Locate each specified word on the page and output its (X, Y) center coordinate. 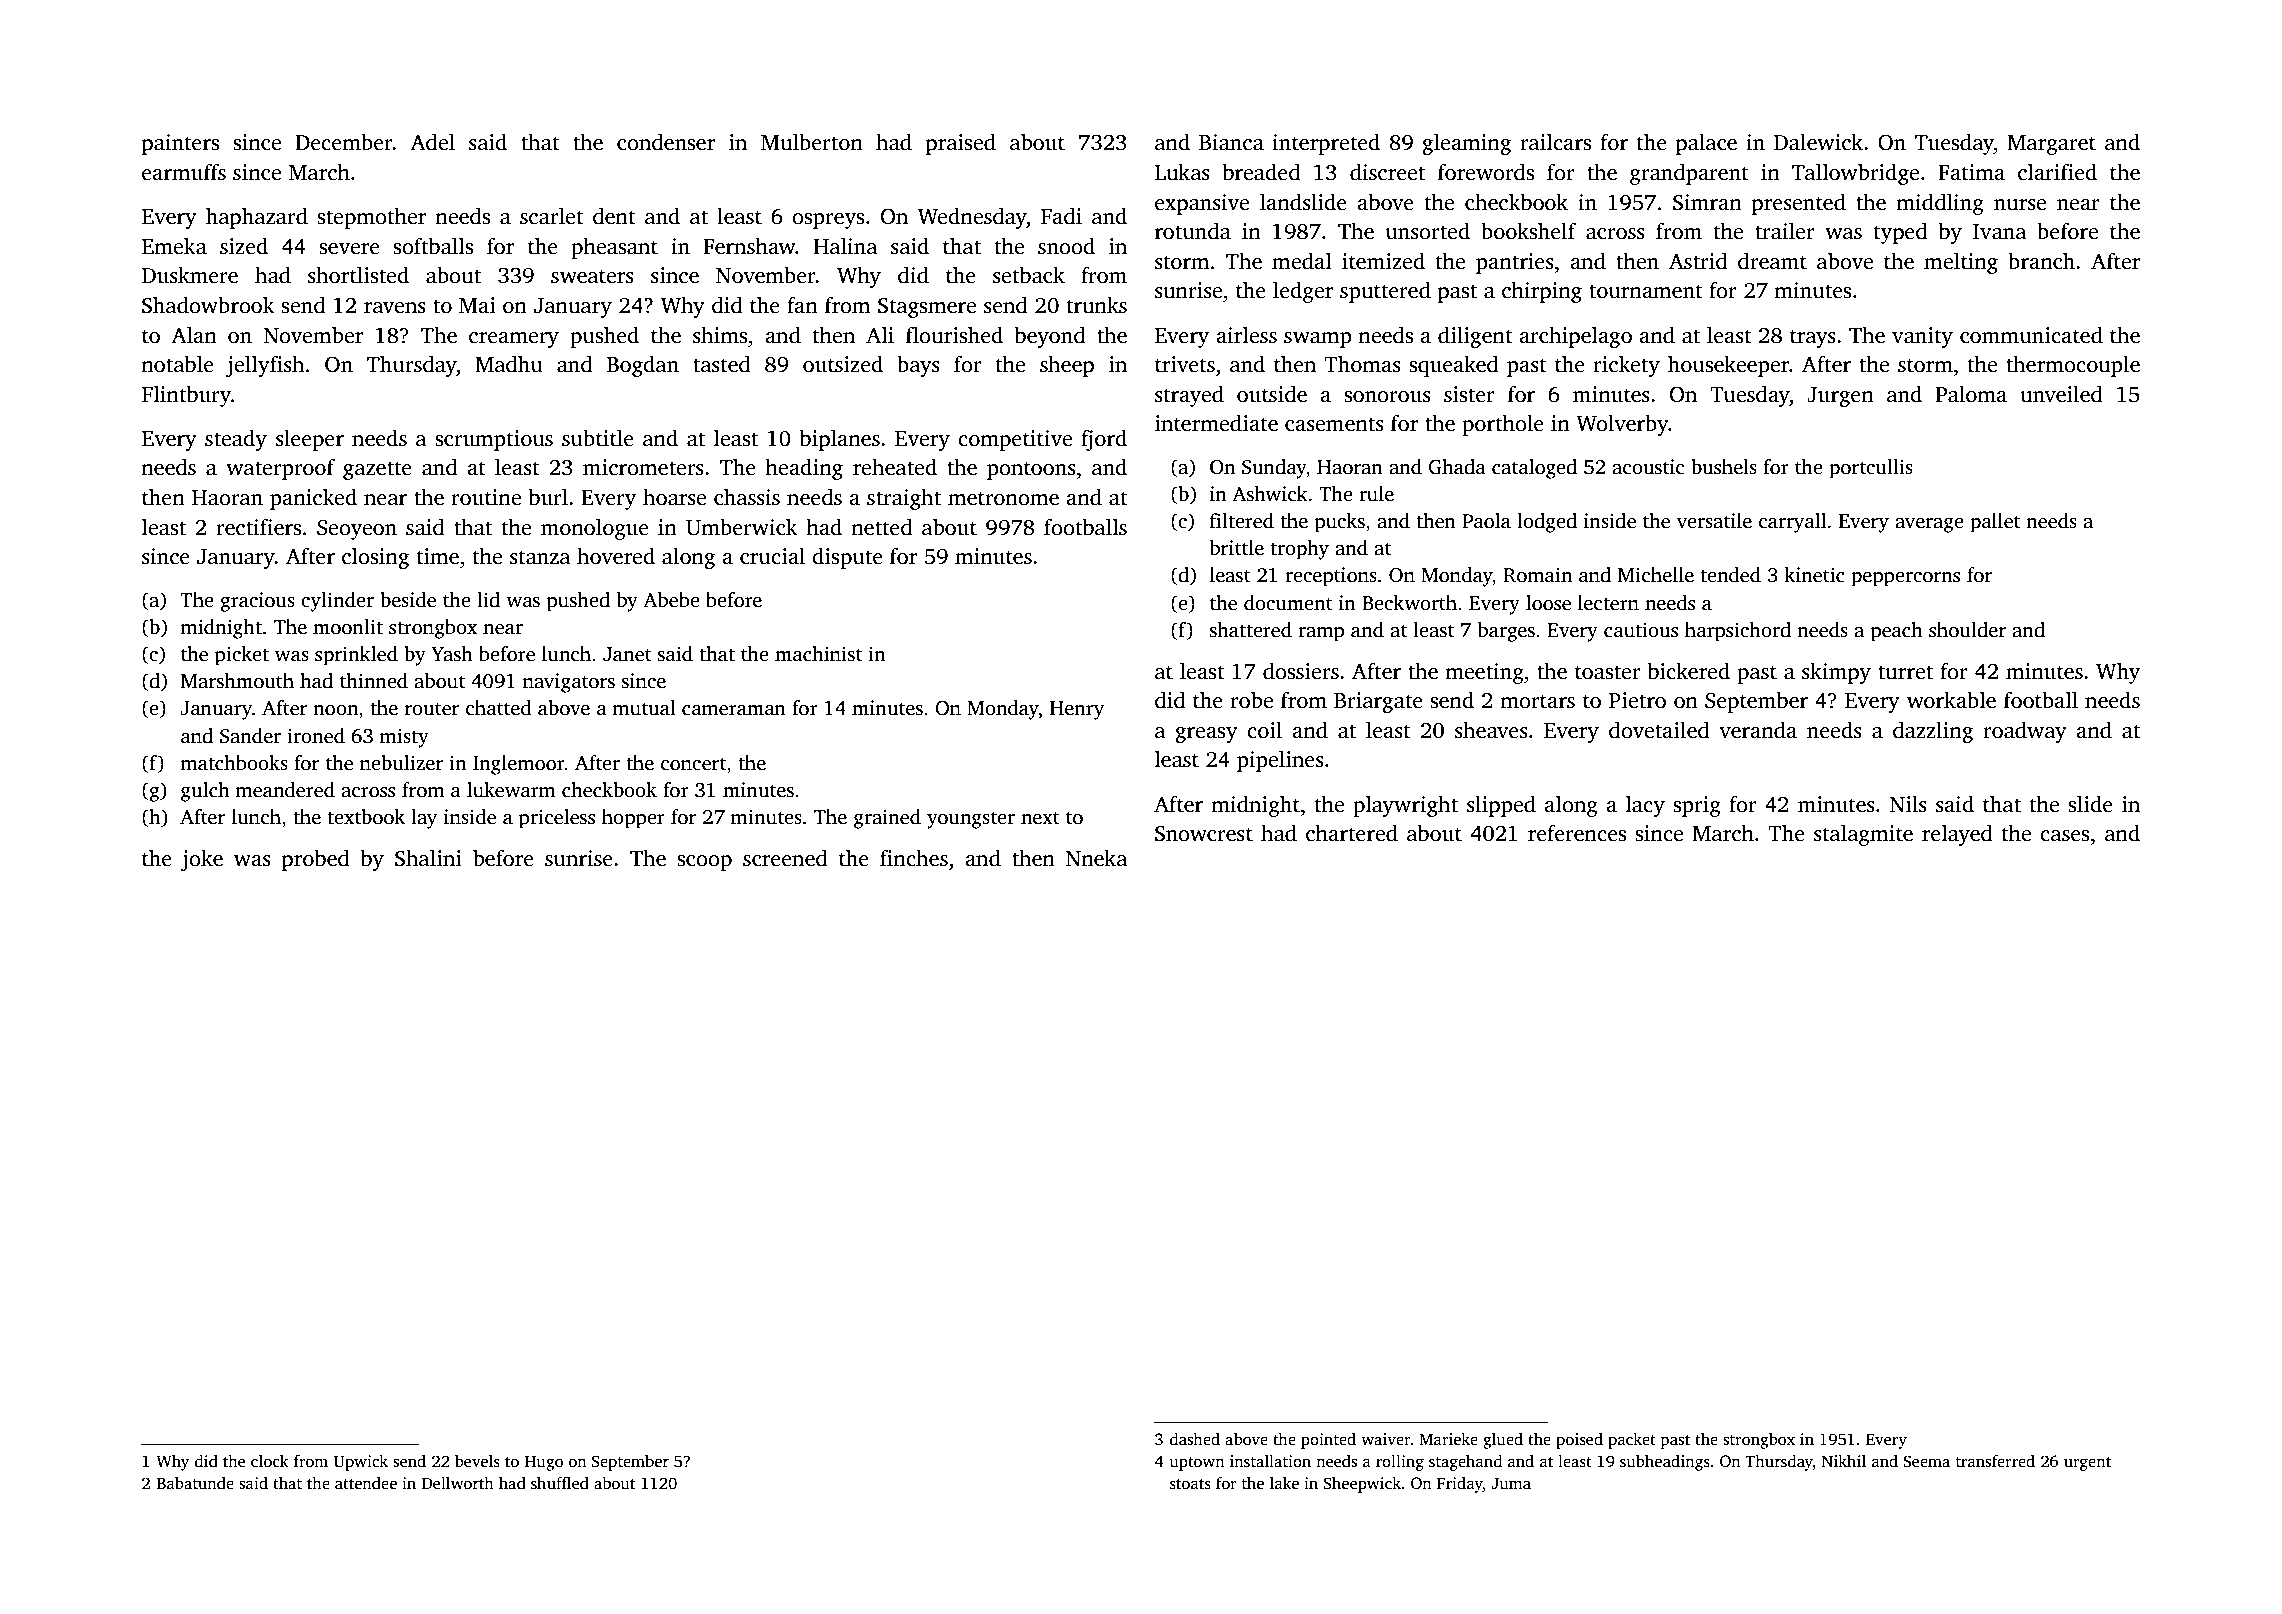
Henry (1077, 710)
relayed (1957, 835)
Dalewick (1818, 142)
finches (914, 858)
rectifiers (258, 527)
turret (1905, 672)
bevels (477, 1461)
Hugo (544, 1463)
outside (1272, 394)
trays (1813, 338)
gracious (257, 602)
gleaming (1466, 144)
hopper (633, 819)
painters (180, 144)
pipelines (1280, 761)
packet (1632, 1441)
